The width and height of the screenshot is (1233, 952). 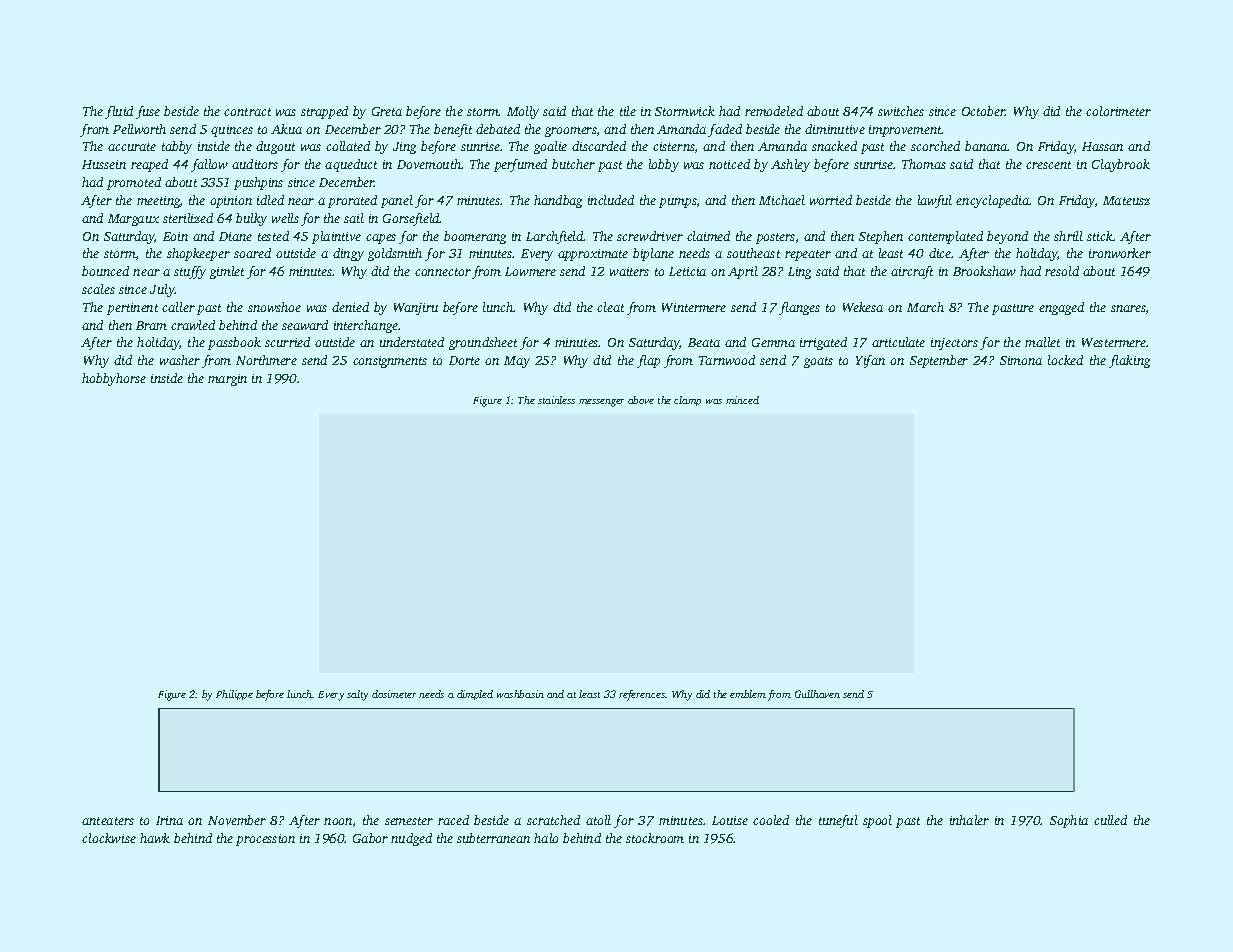 I want to click on fluid, so click(x=119, y=112).
